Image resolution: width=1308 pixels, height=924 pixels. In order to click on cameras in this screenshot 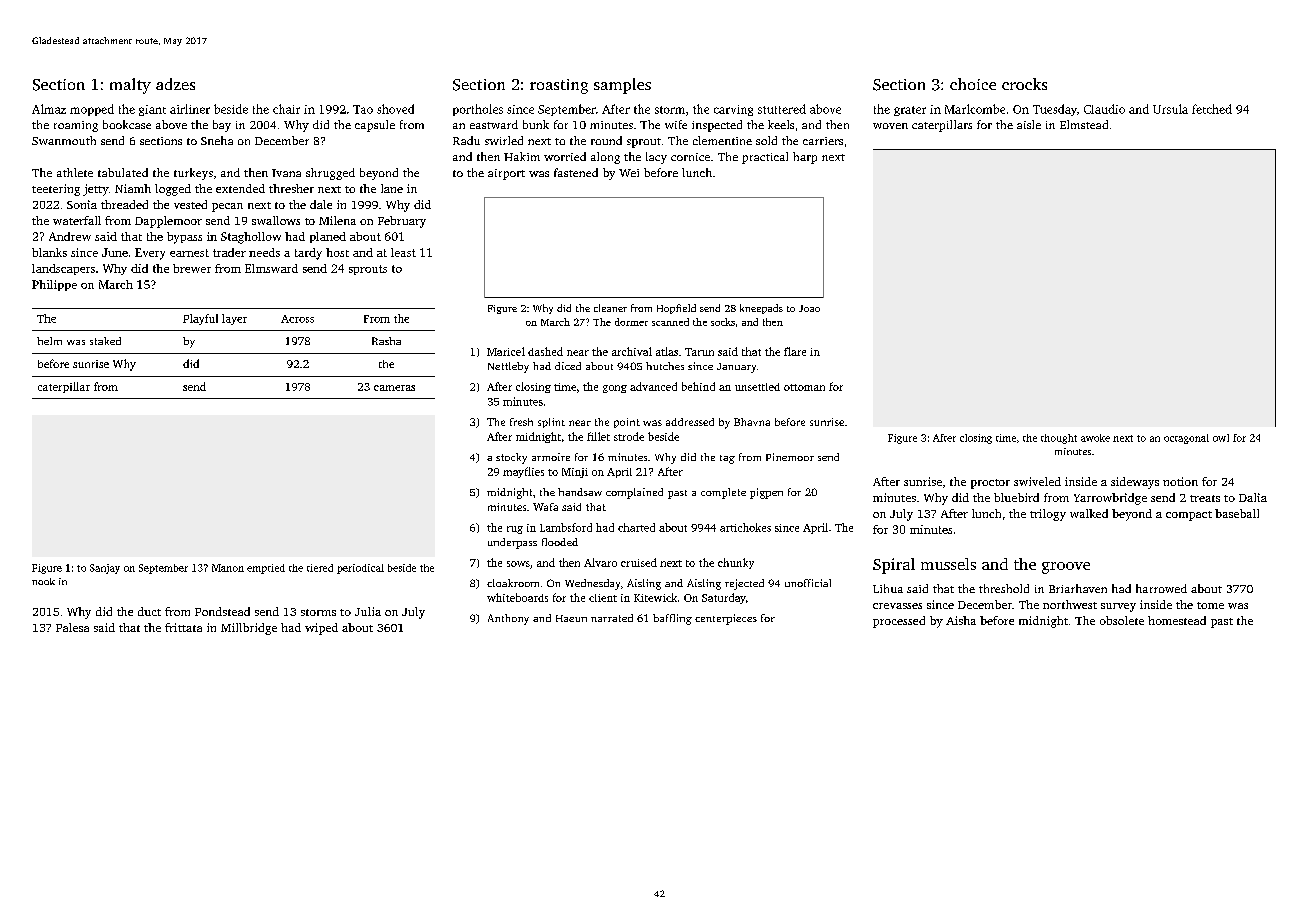, I will do `click(394, 388)`.
